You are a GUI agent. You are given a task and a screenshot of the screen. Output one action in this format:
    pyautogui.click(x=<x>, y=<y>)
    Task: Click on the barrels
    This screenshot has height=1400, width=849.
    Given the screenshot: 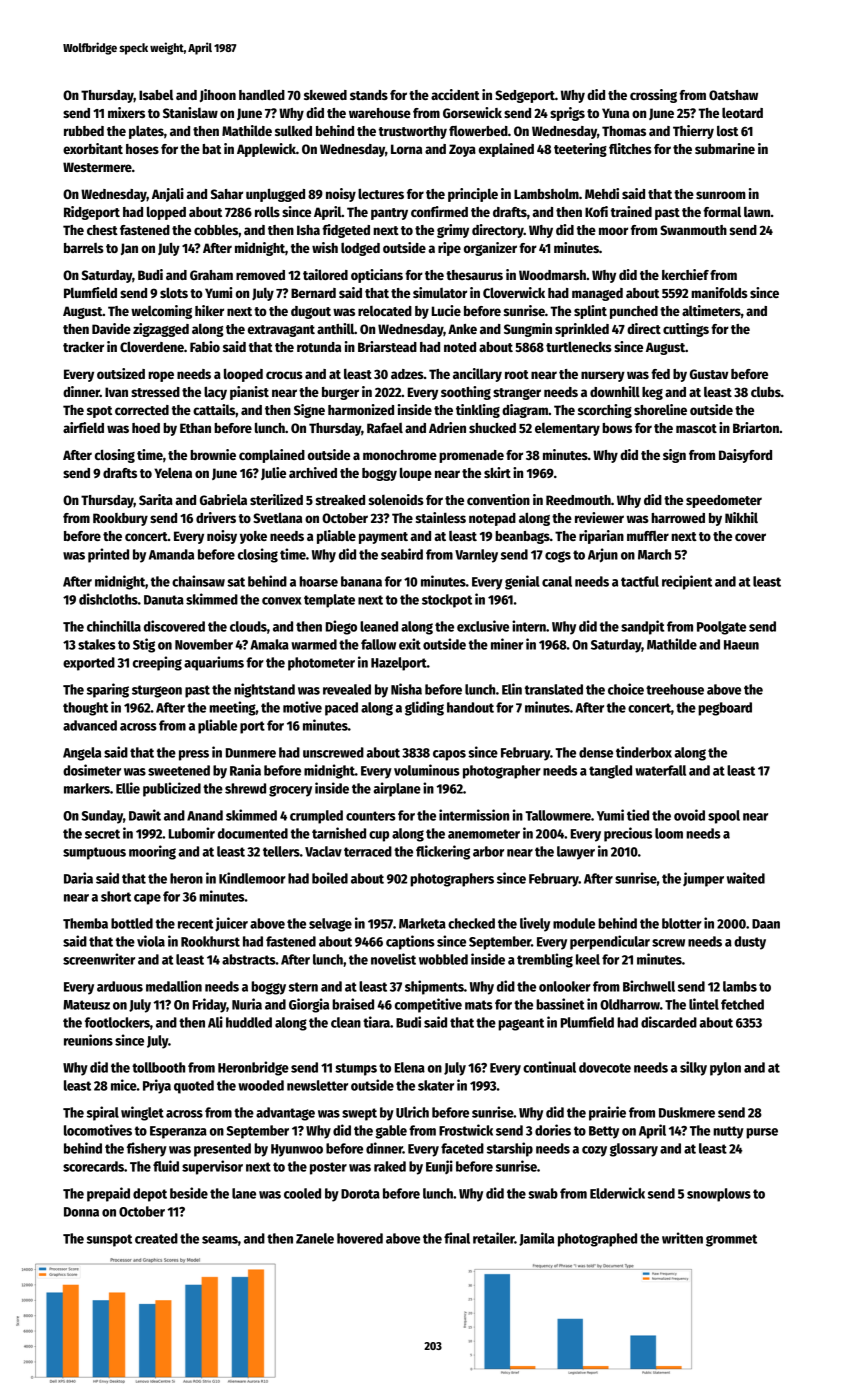 What is the action you would take?
    pyautogui.click(x=84, y=248)
